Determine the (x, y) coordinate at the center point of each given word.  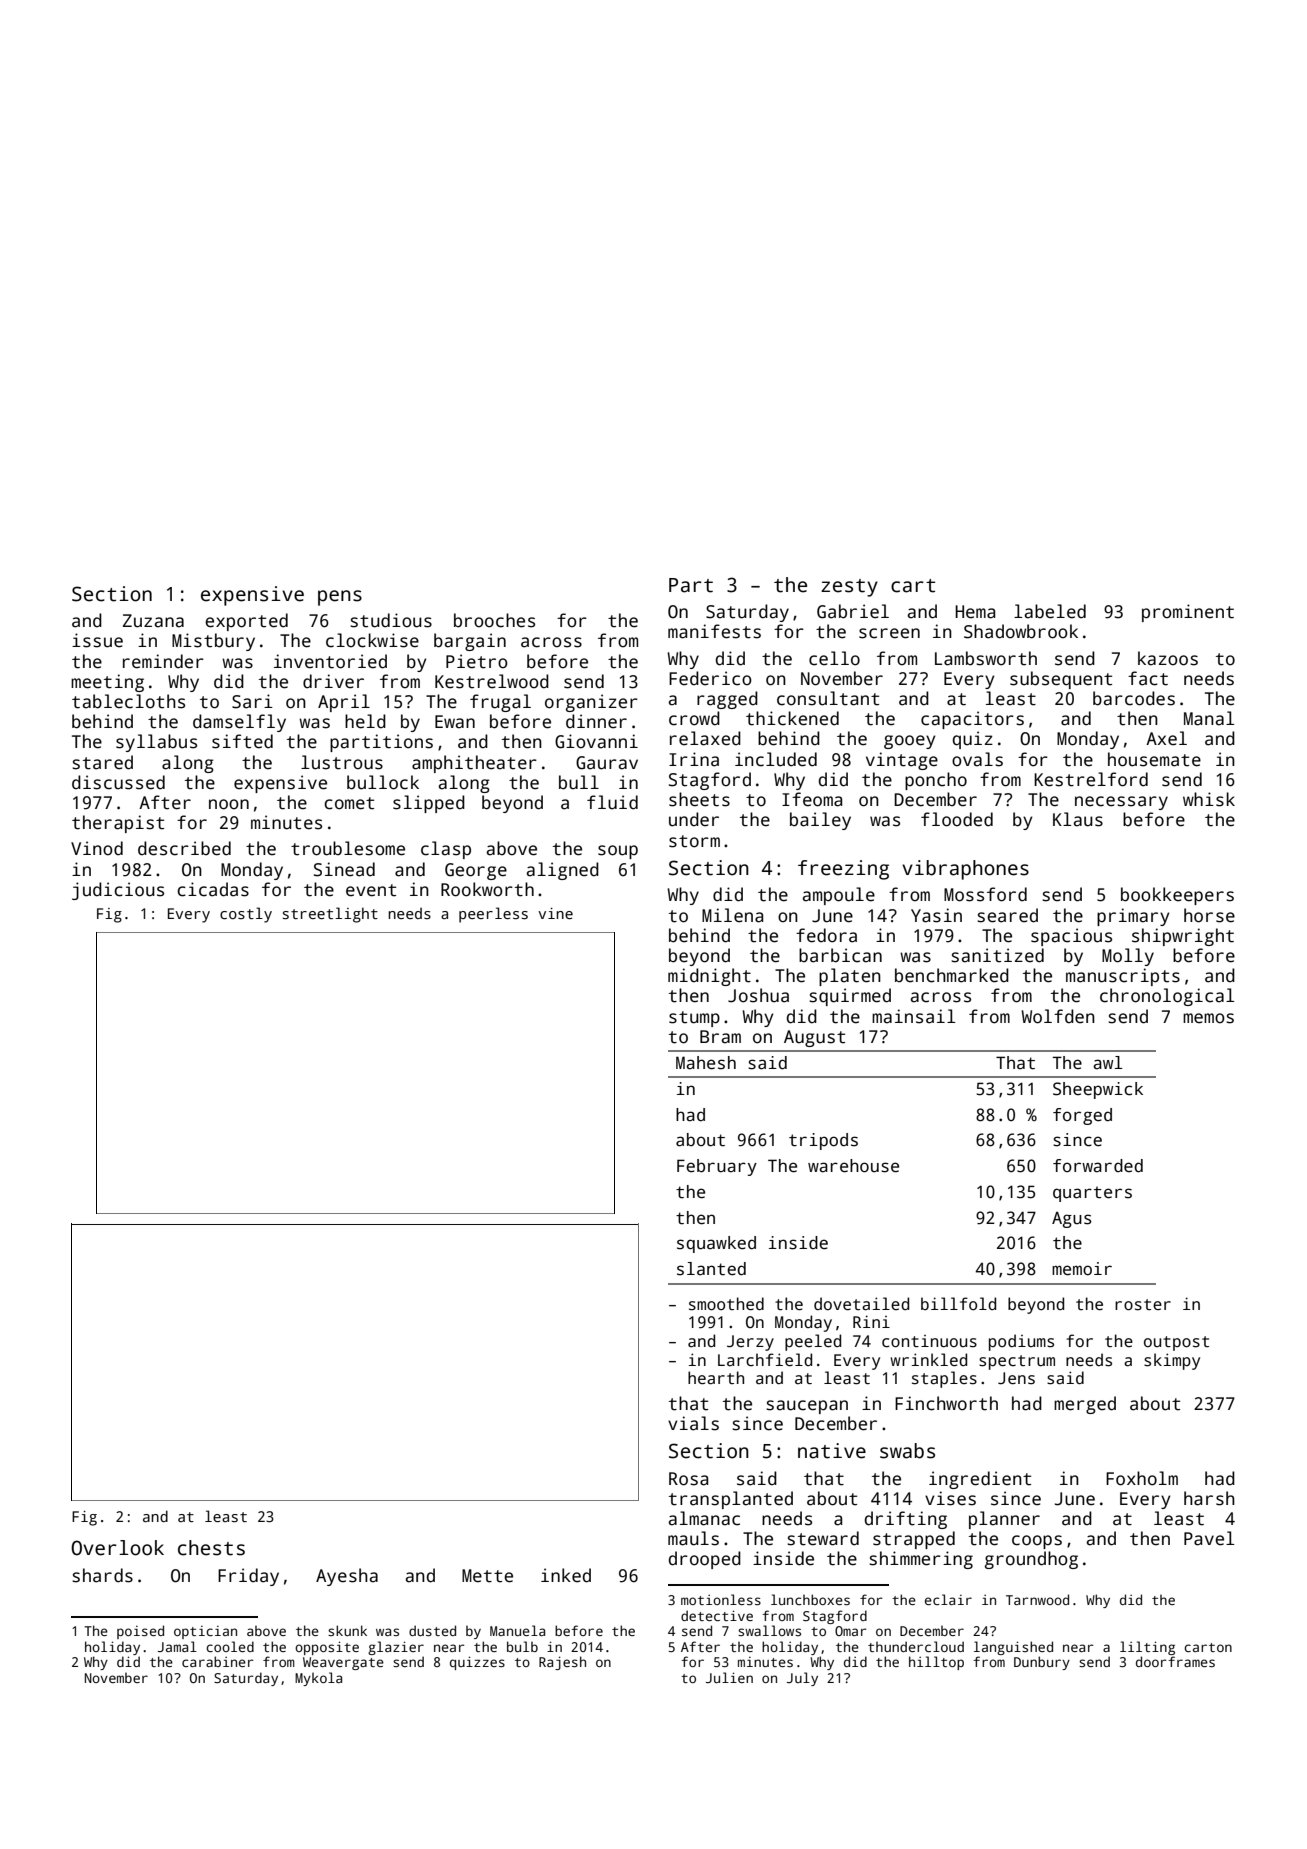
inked (566, 1575)
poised (140, 1632)
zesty (849, 588)
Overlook (117, 1548)
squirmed (850, 997)
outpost (1176, 1343)
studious (391, 620)
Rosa (688, 1479)
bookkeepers (1177, 896)
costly (246, 915)
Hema (975, 612)
